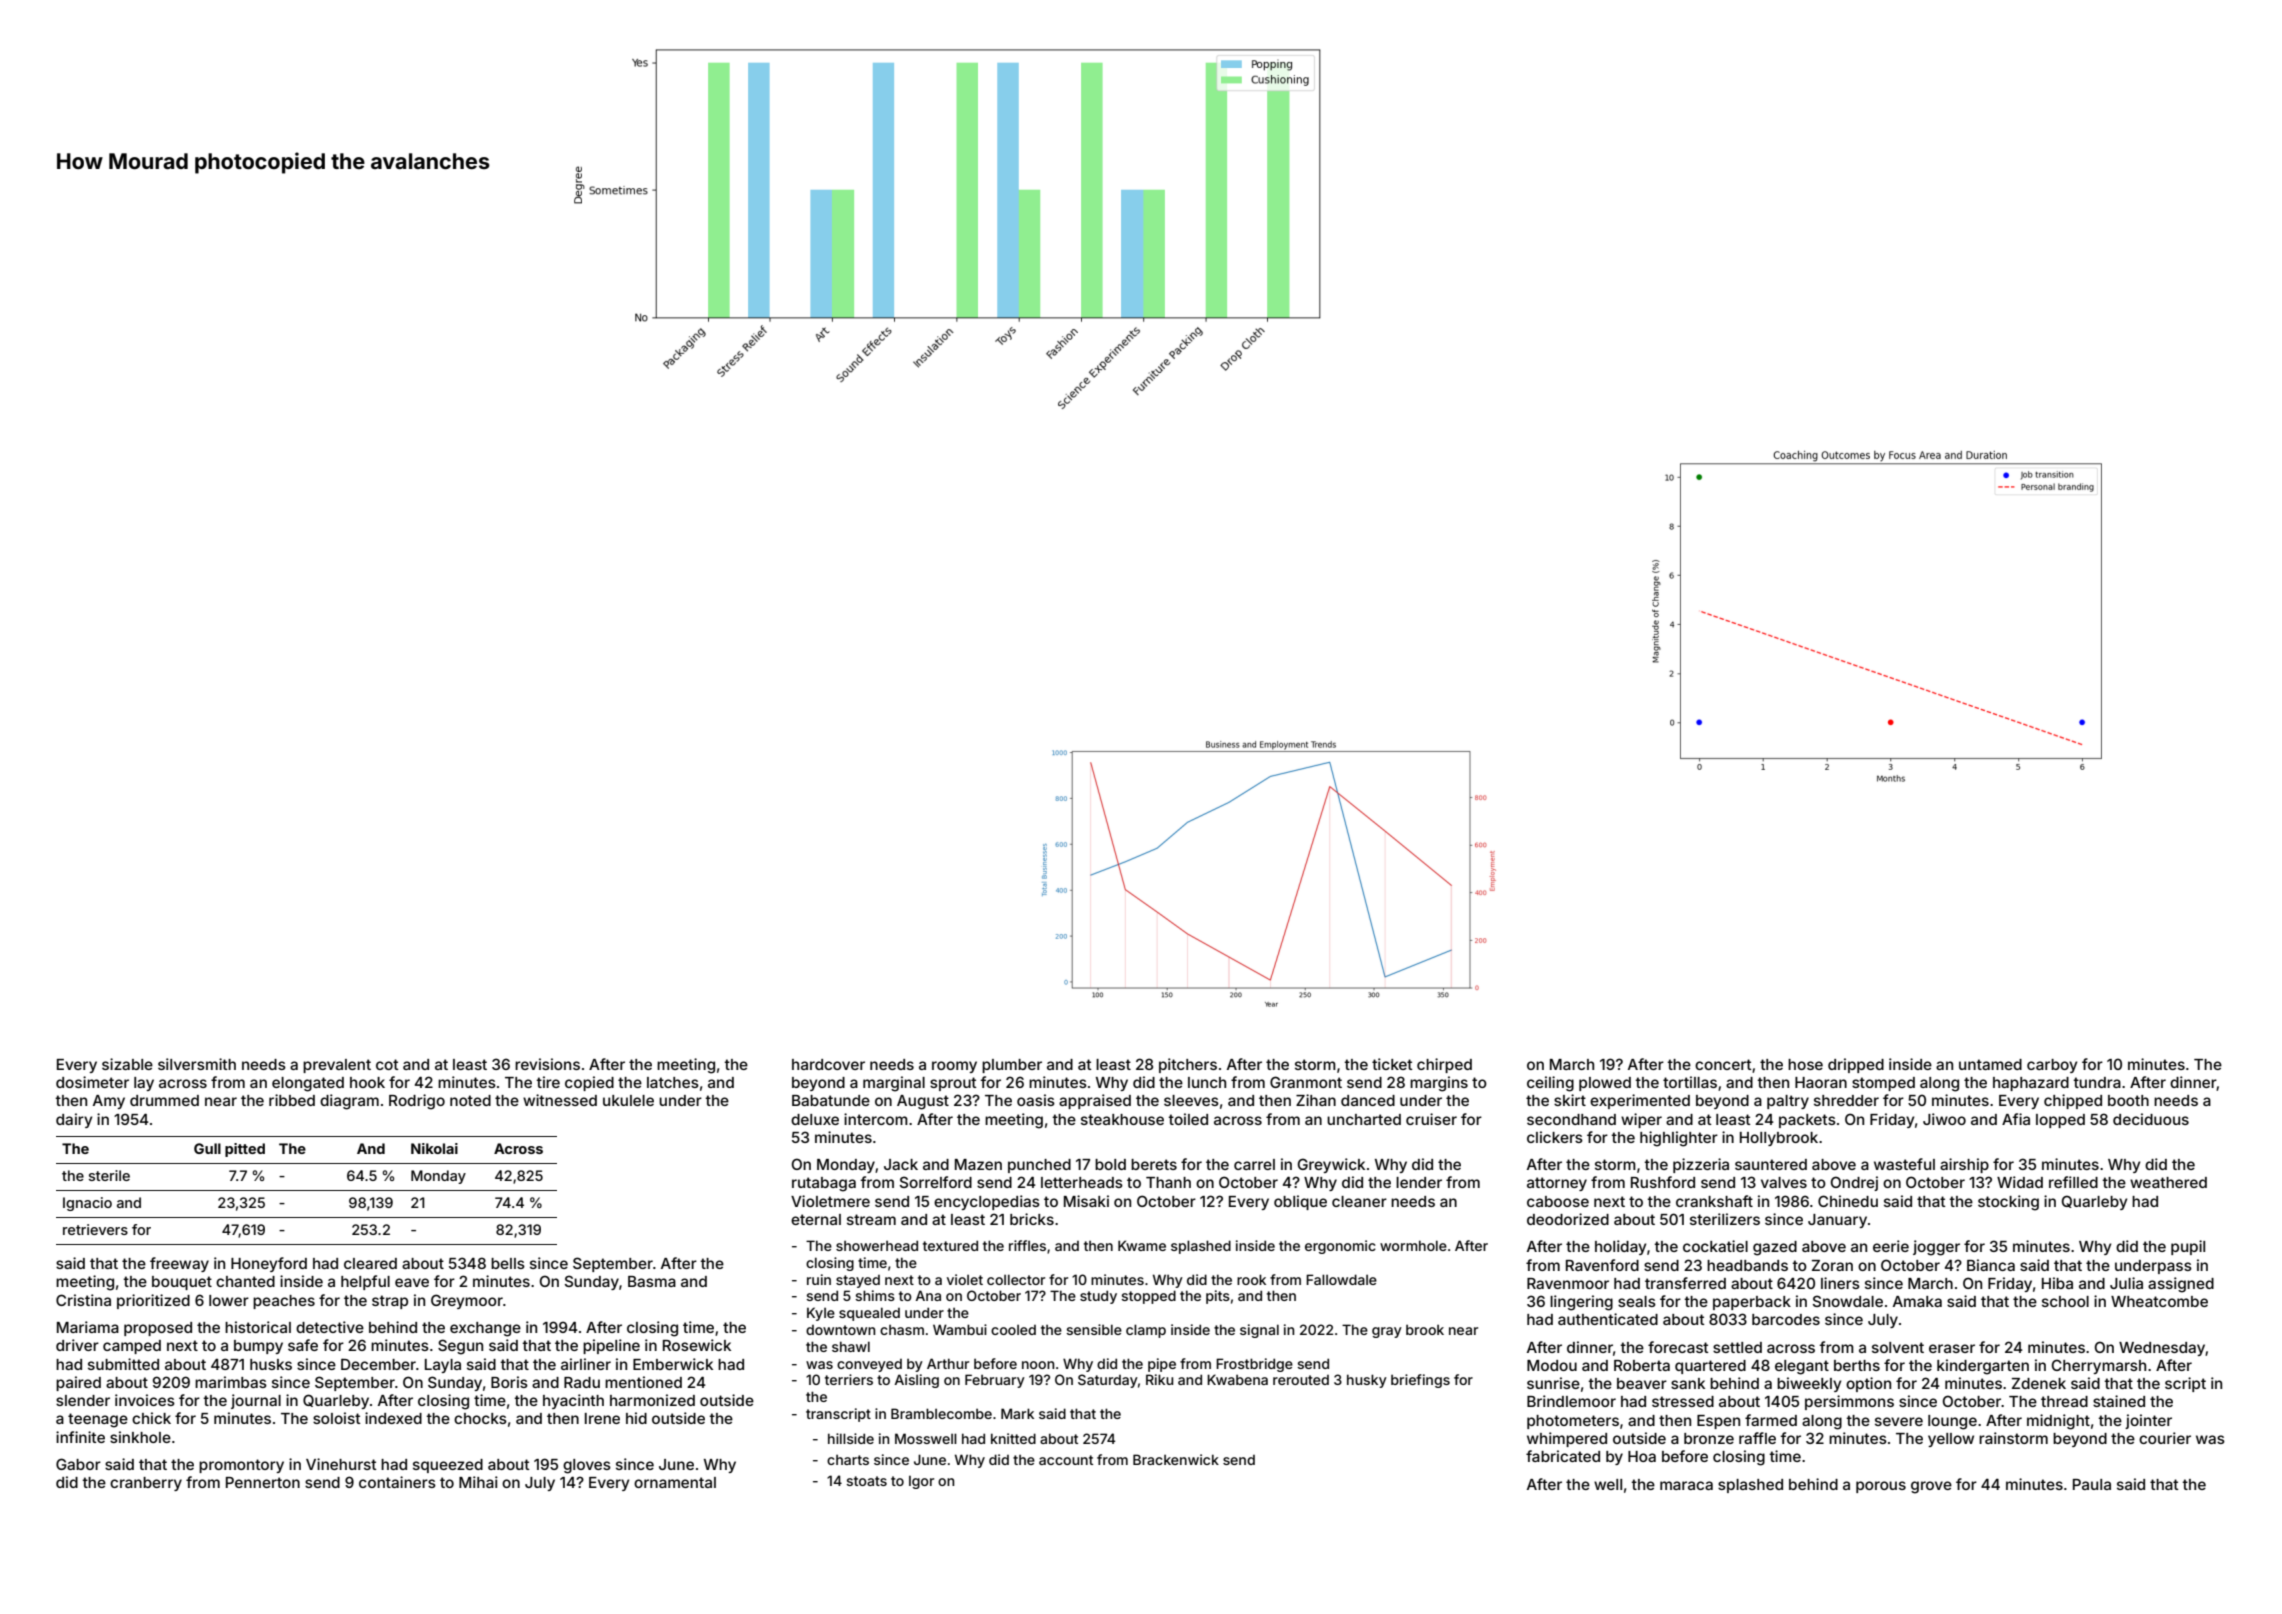 This document has height=1614, width=2282. I want to click on prioritized, so click(153, 1301).
